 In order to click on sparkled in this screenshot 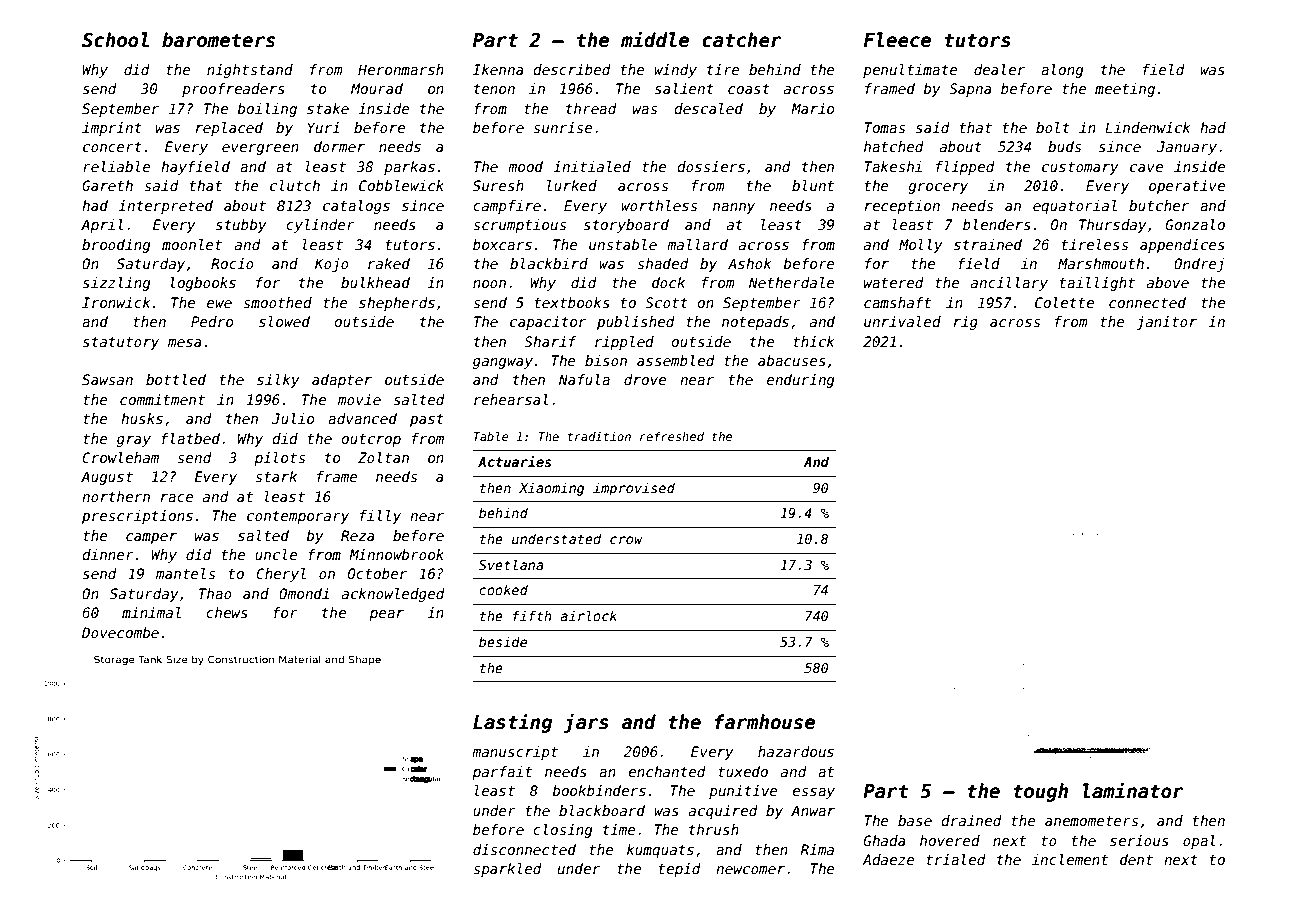, I will do `click(507, 870)`.
